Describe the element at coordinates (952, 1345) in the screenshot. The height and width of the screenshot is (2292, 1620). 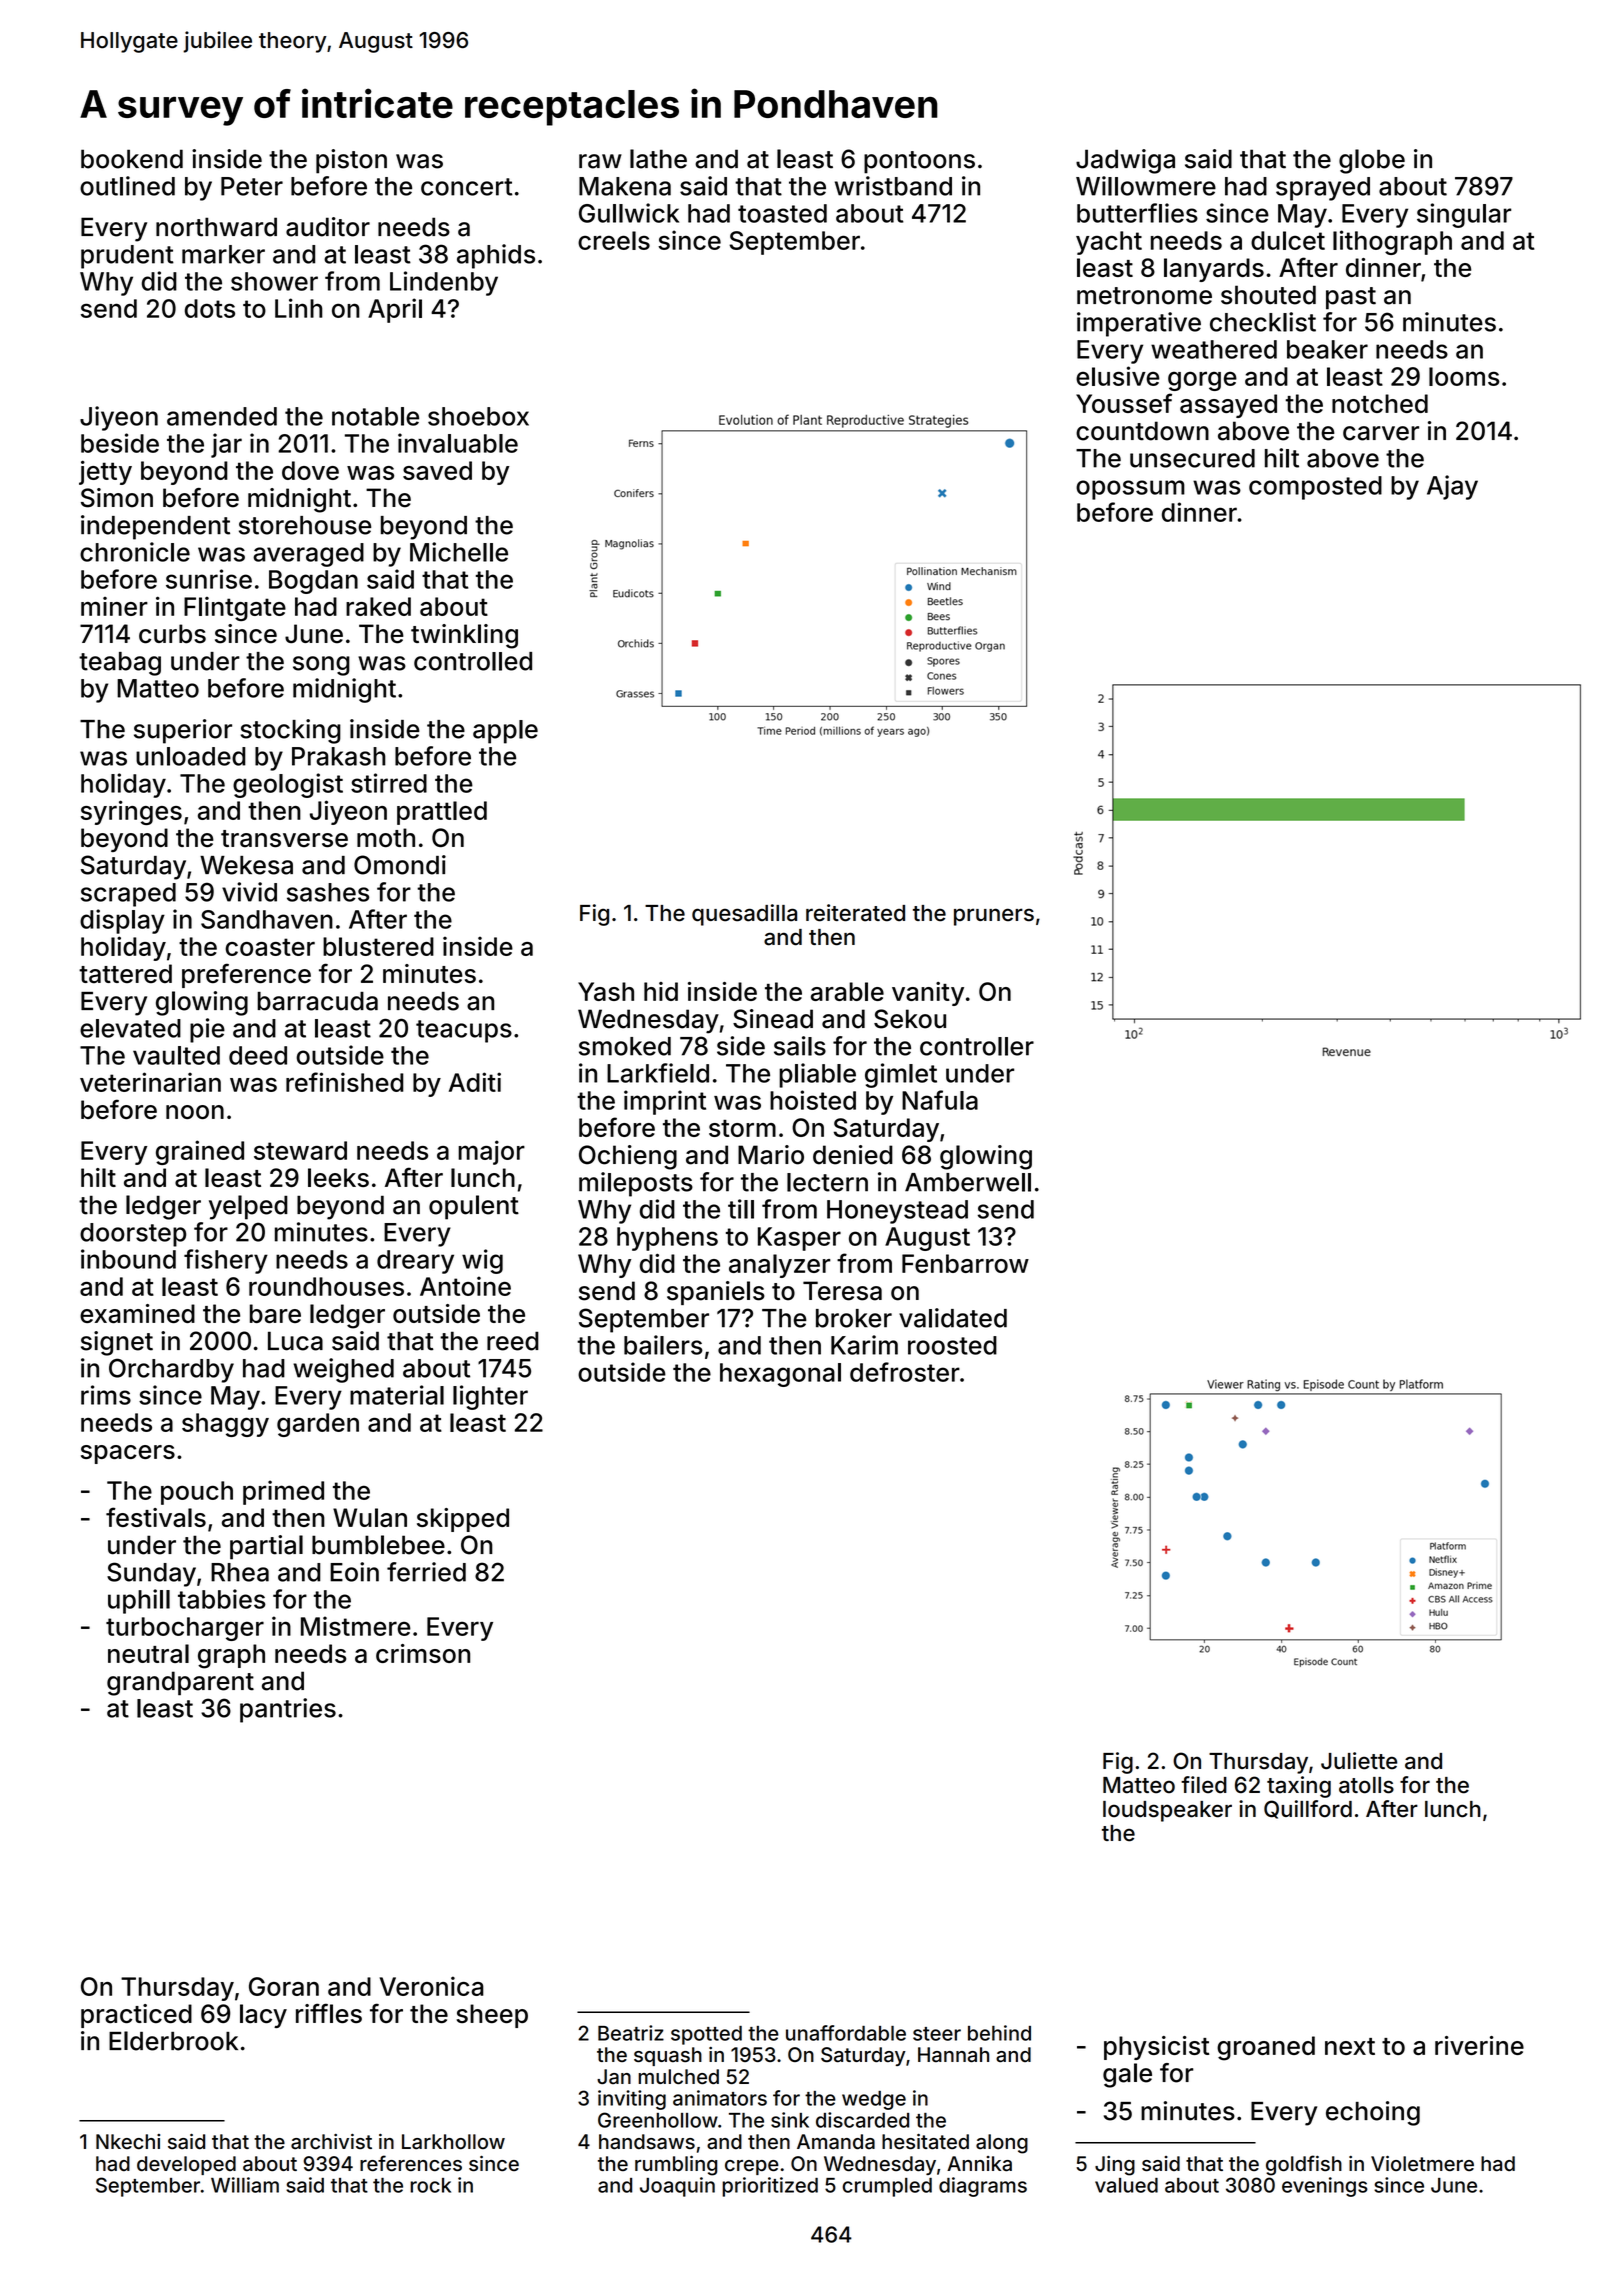
I see `roosted` at that location.
